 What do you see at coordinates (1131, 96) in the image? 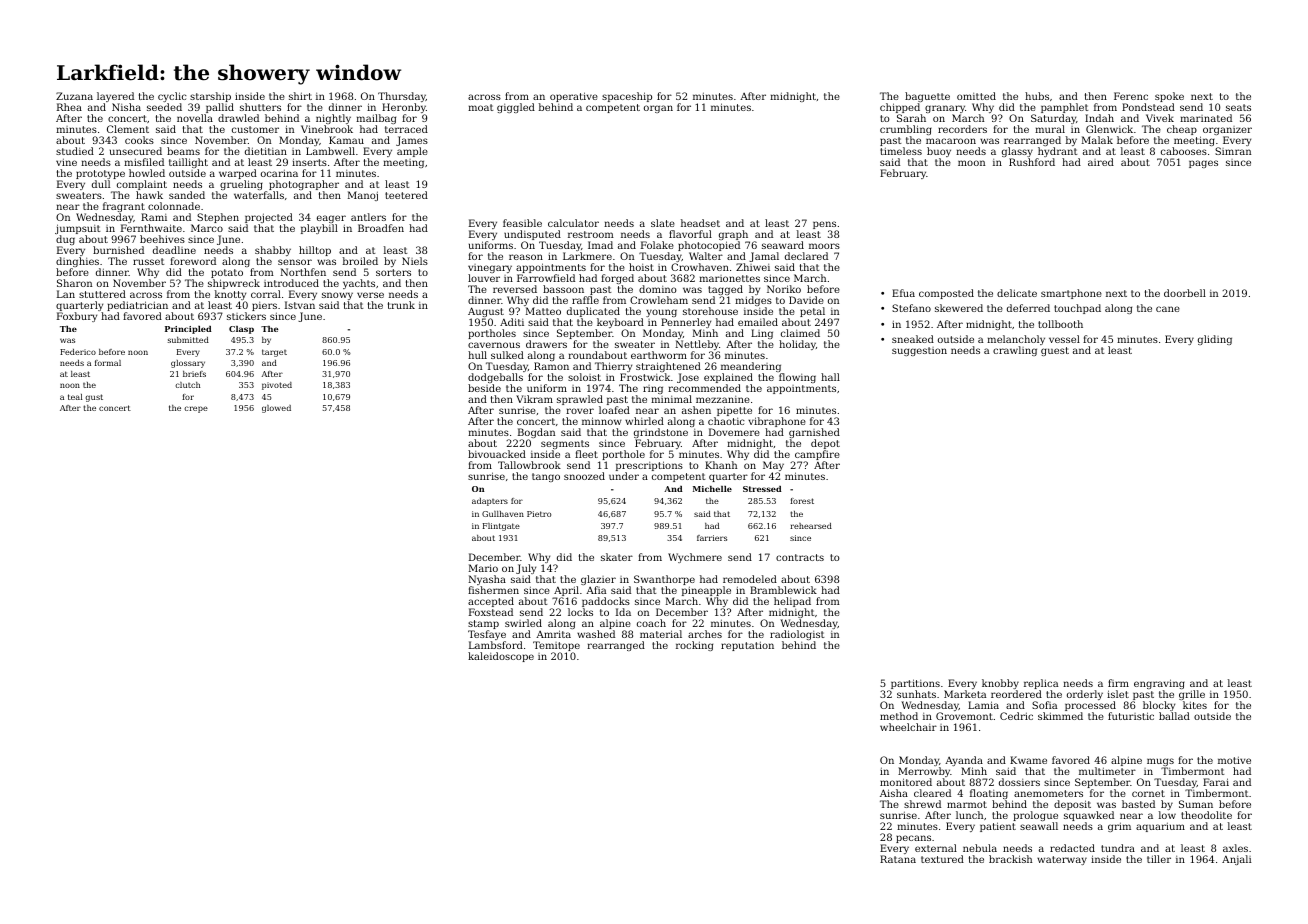
I see `Ferenc` at bounding box center [1131, 96].
